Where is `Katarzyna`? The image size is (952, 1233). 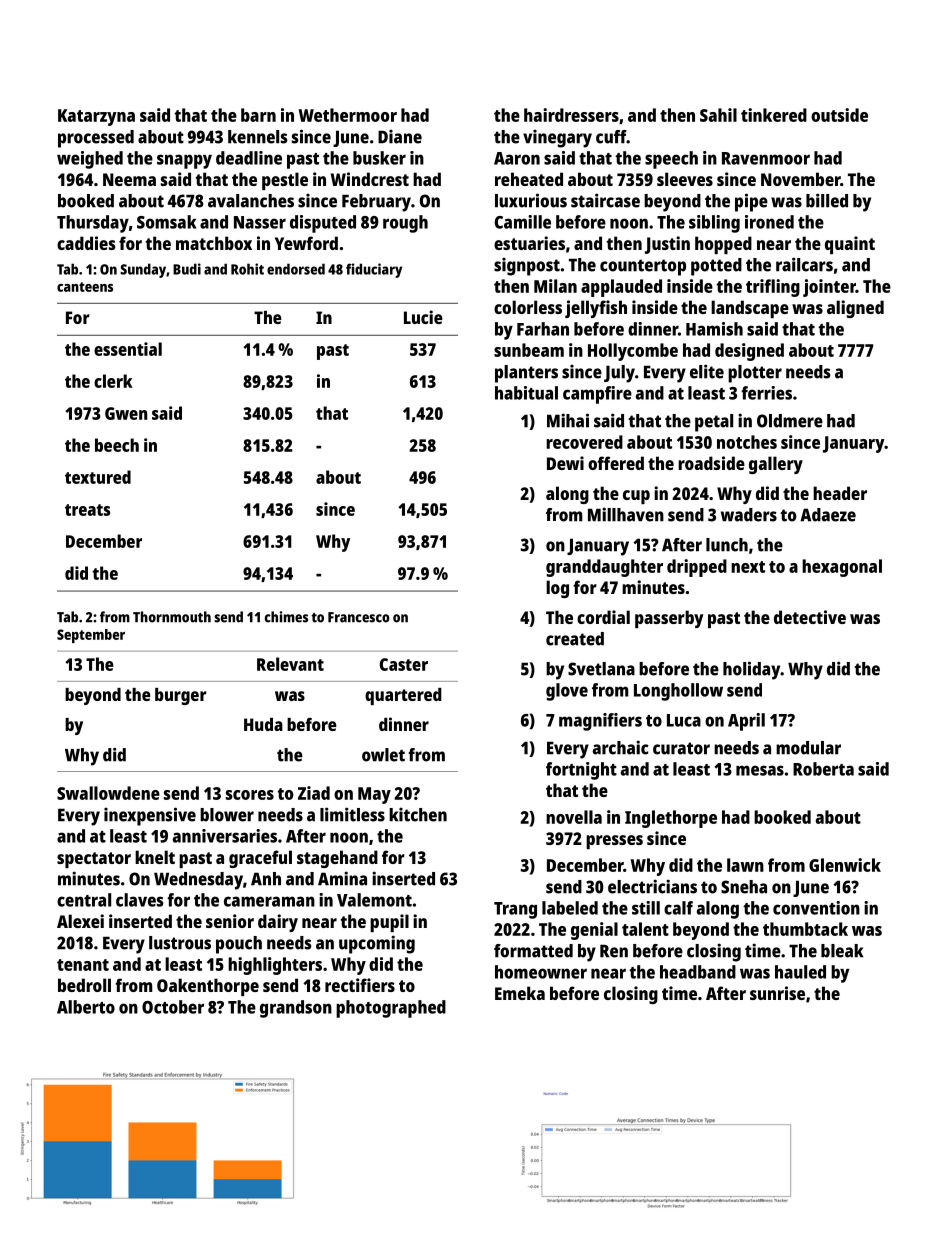
Katarzyna is located at coordinates (96, 117).
